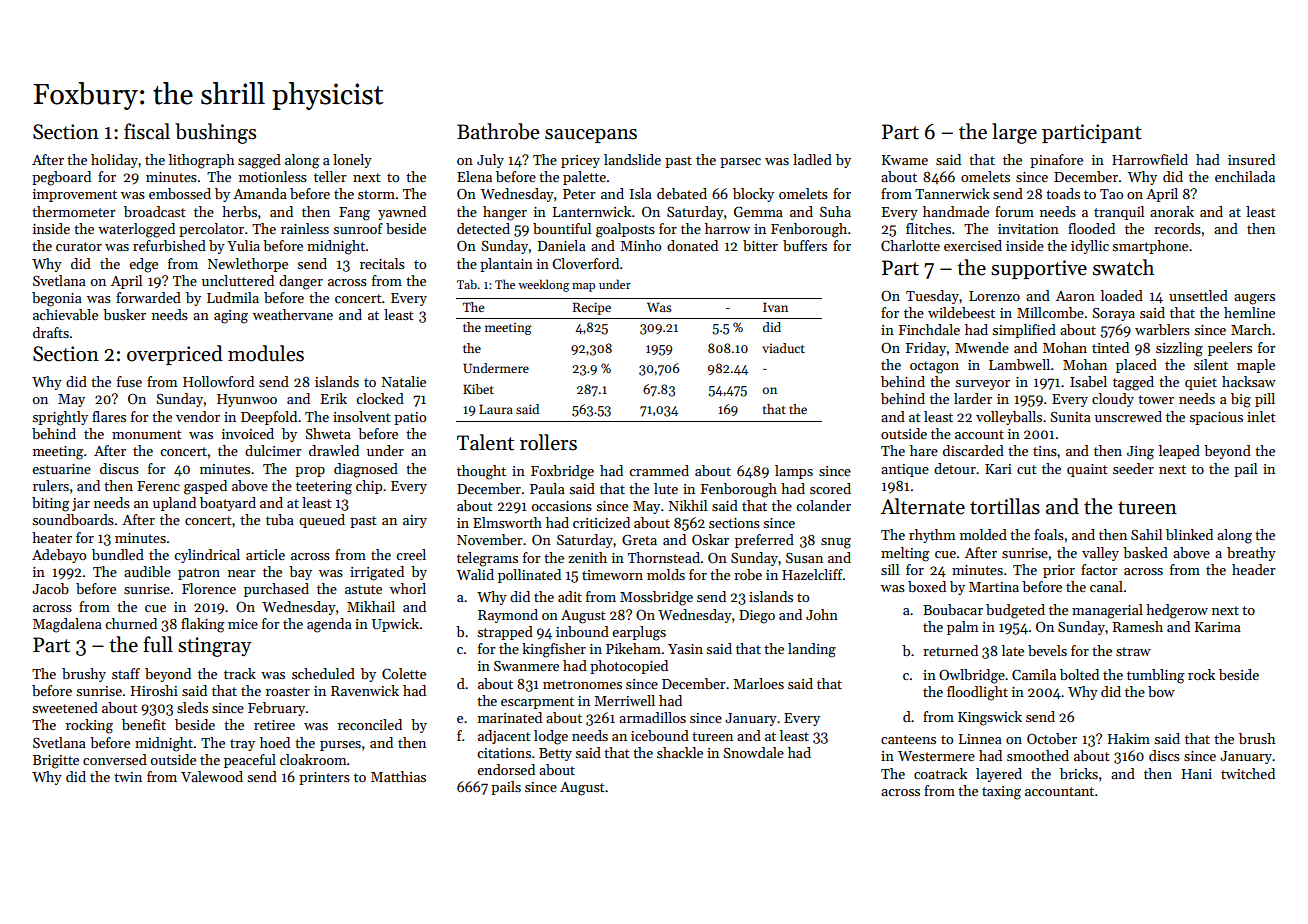 This document has width=1308, height=924. I want to click on enchilada, so click(1245, 176).
